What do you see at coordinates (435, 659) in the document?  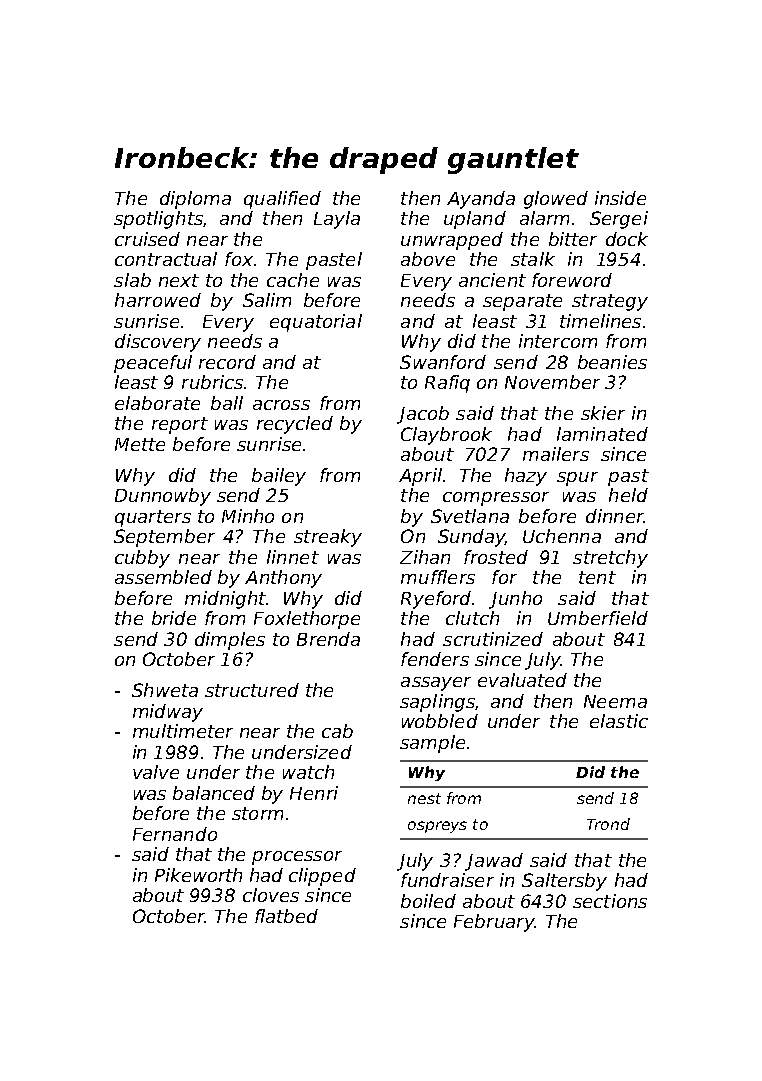 I see `fenders` at bounding box center [435, 659].
